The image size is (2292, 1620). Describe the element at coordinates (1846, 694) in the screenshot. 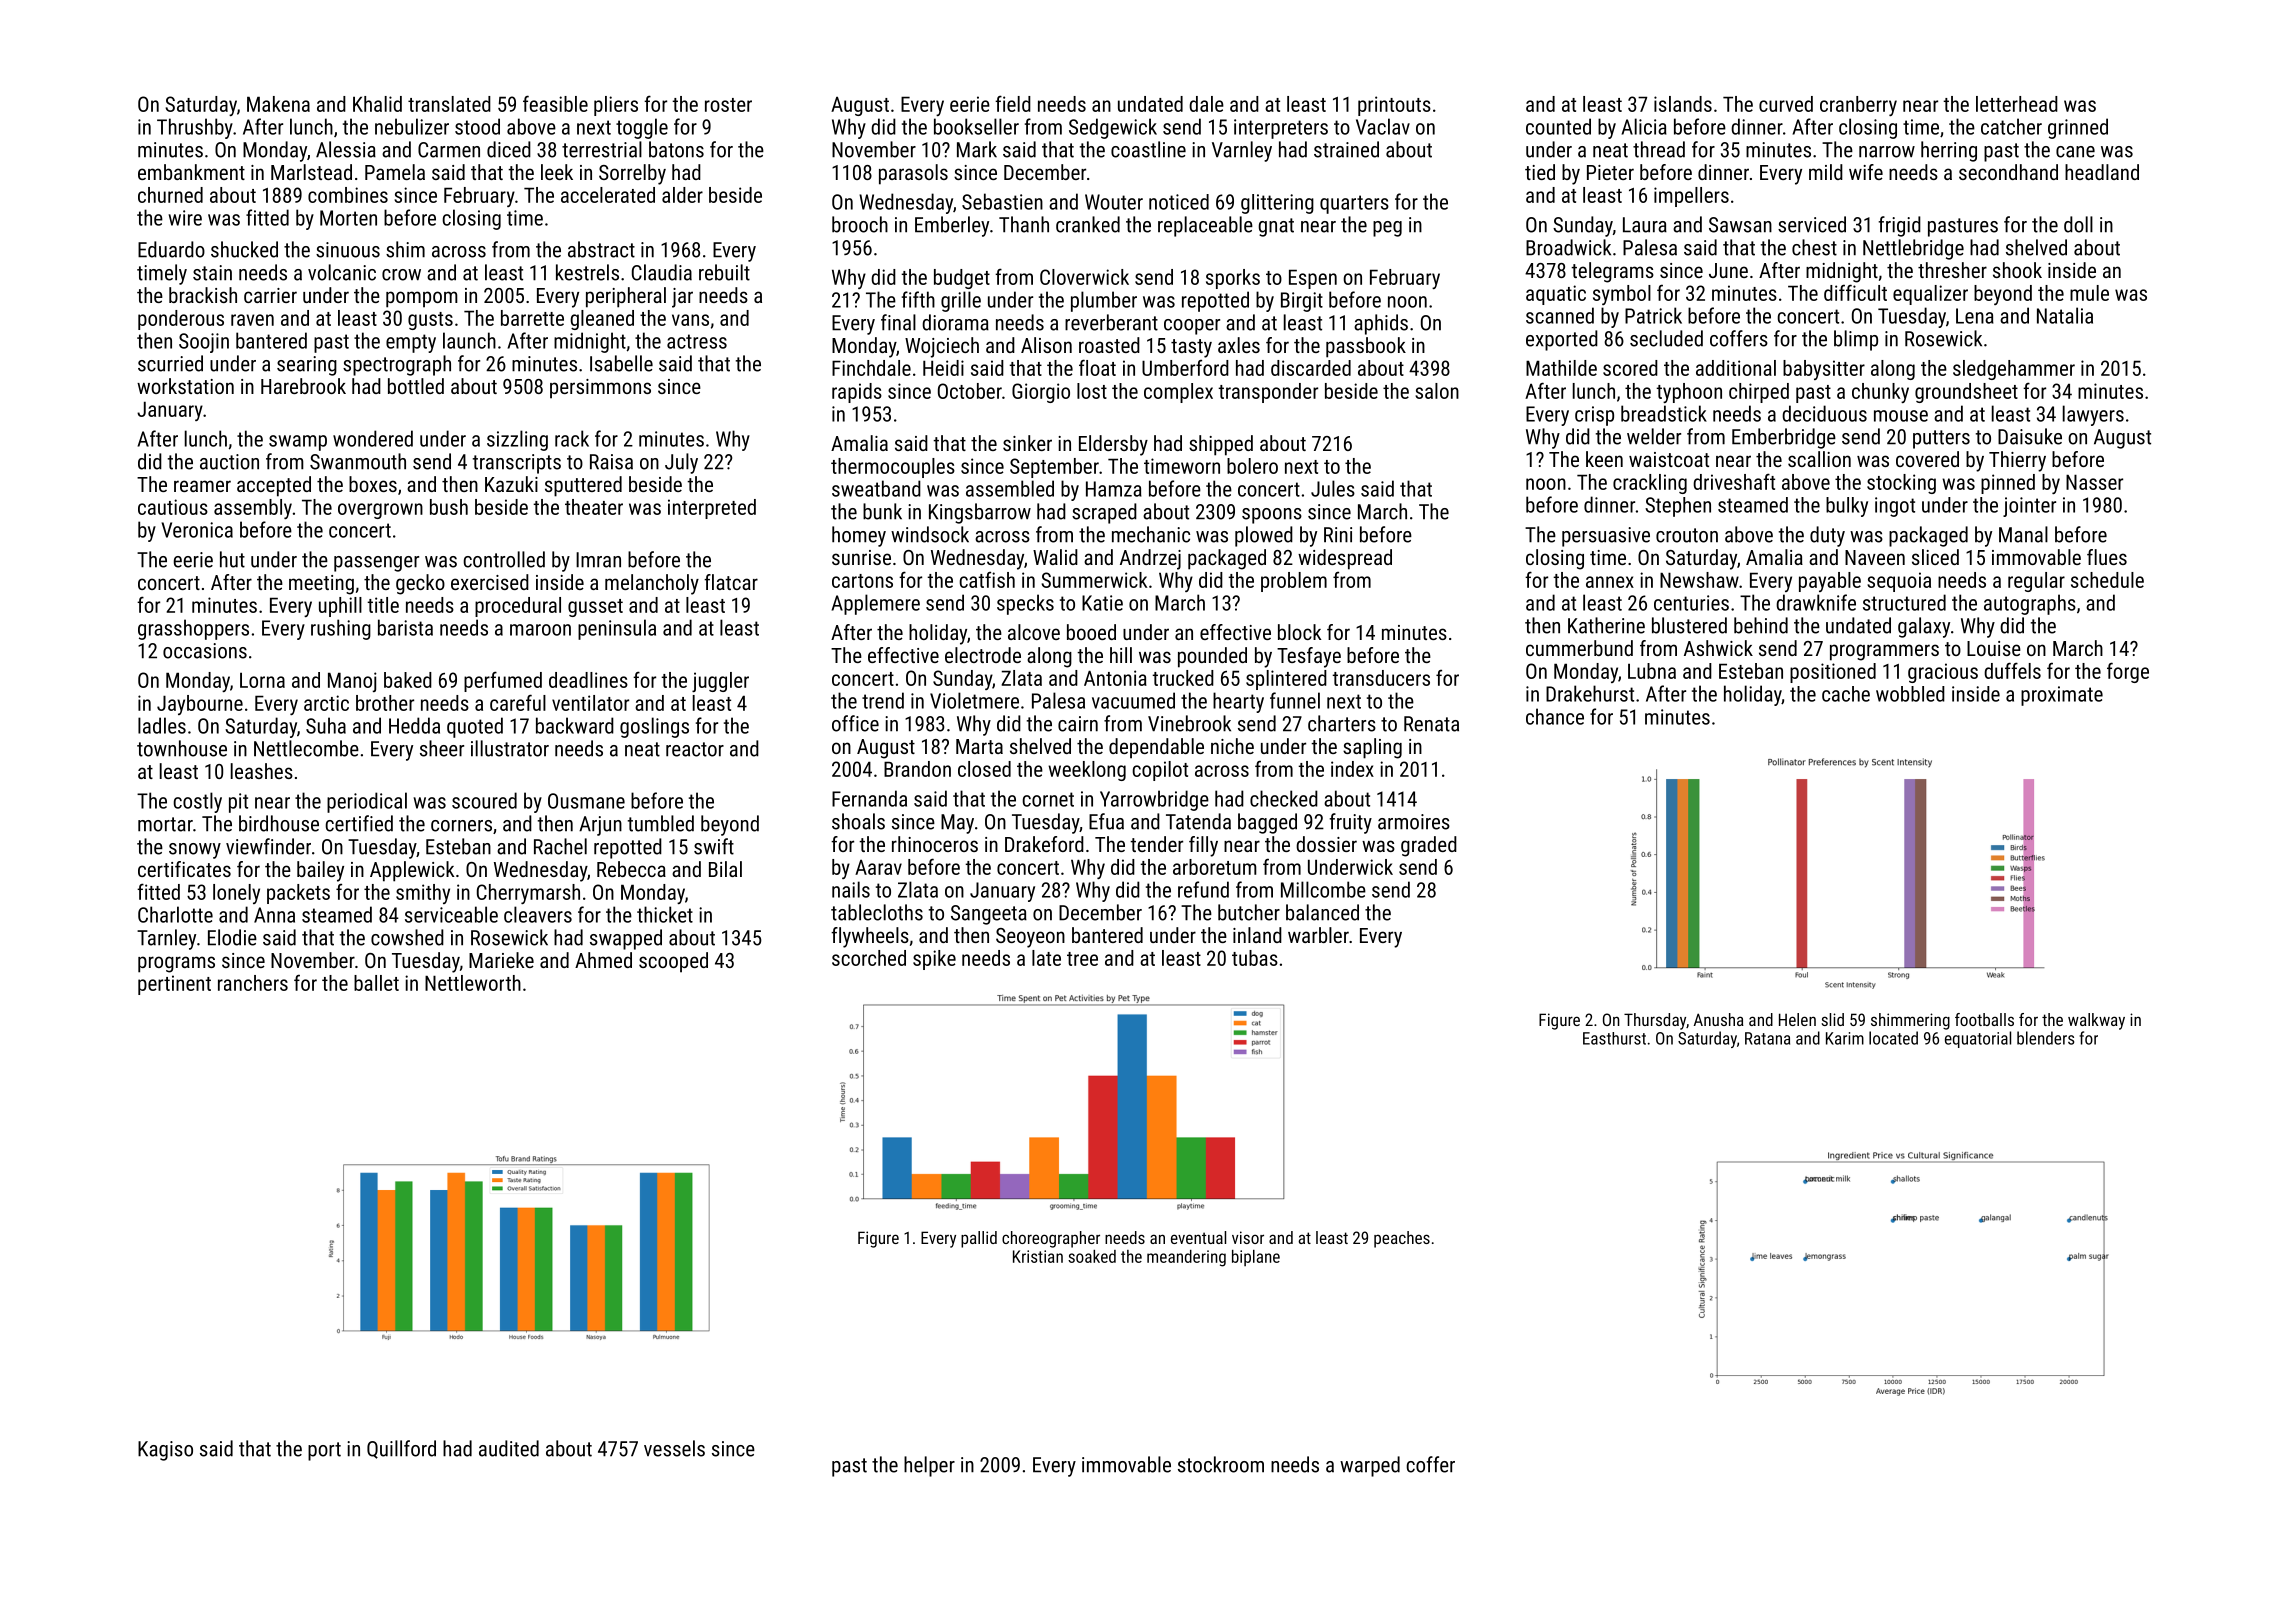

I see `cache` at that location.
